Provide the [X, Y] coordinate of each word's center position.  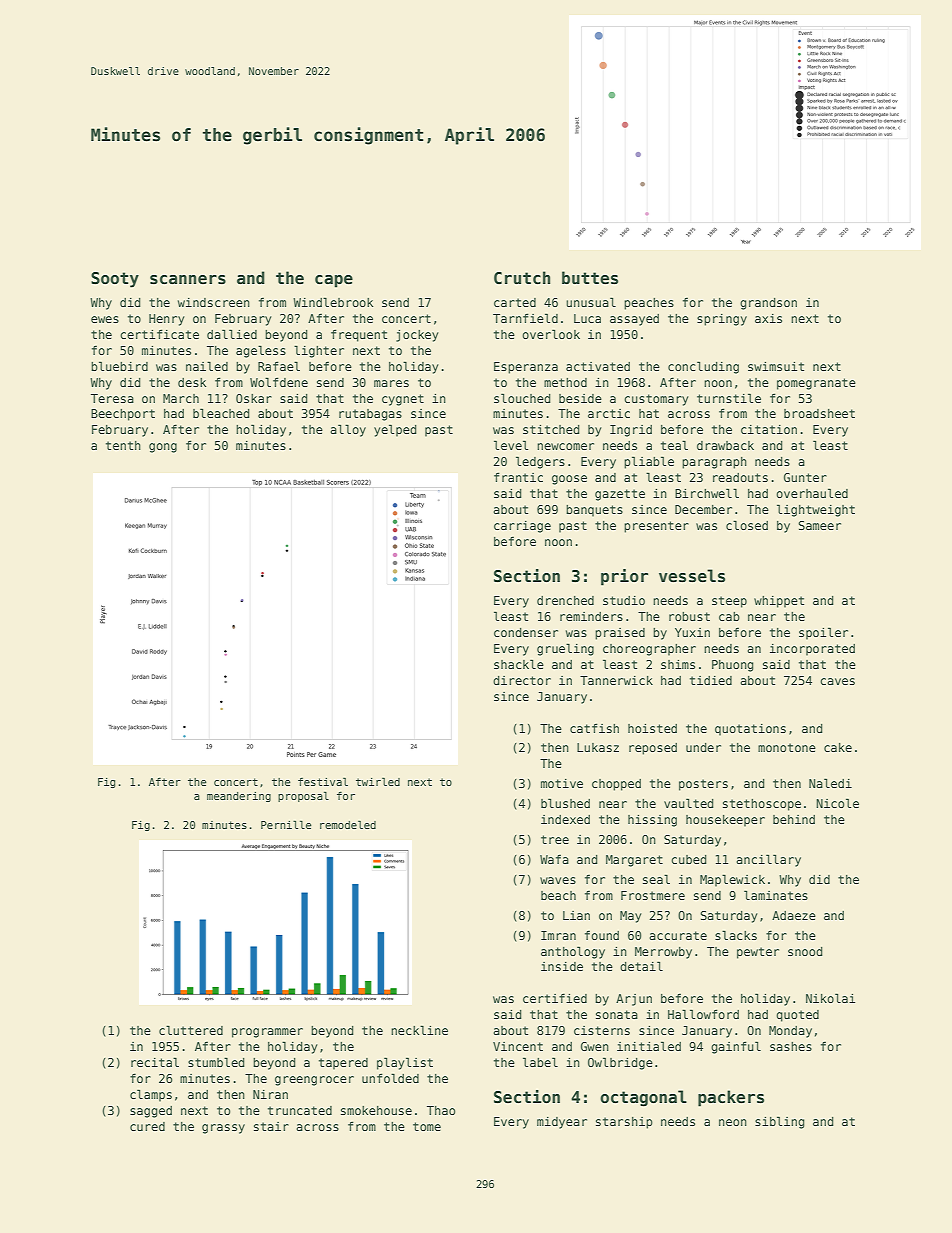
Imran [558, 935]
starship [624, 1123]
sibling [779, 1122]
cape [334, 281]
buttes [590, 278]
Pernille [286, 824]
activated [598, 366]
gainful [736, 1047]
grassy [223, 1129]
